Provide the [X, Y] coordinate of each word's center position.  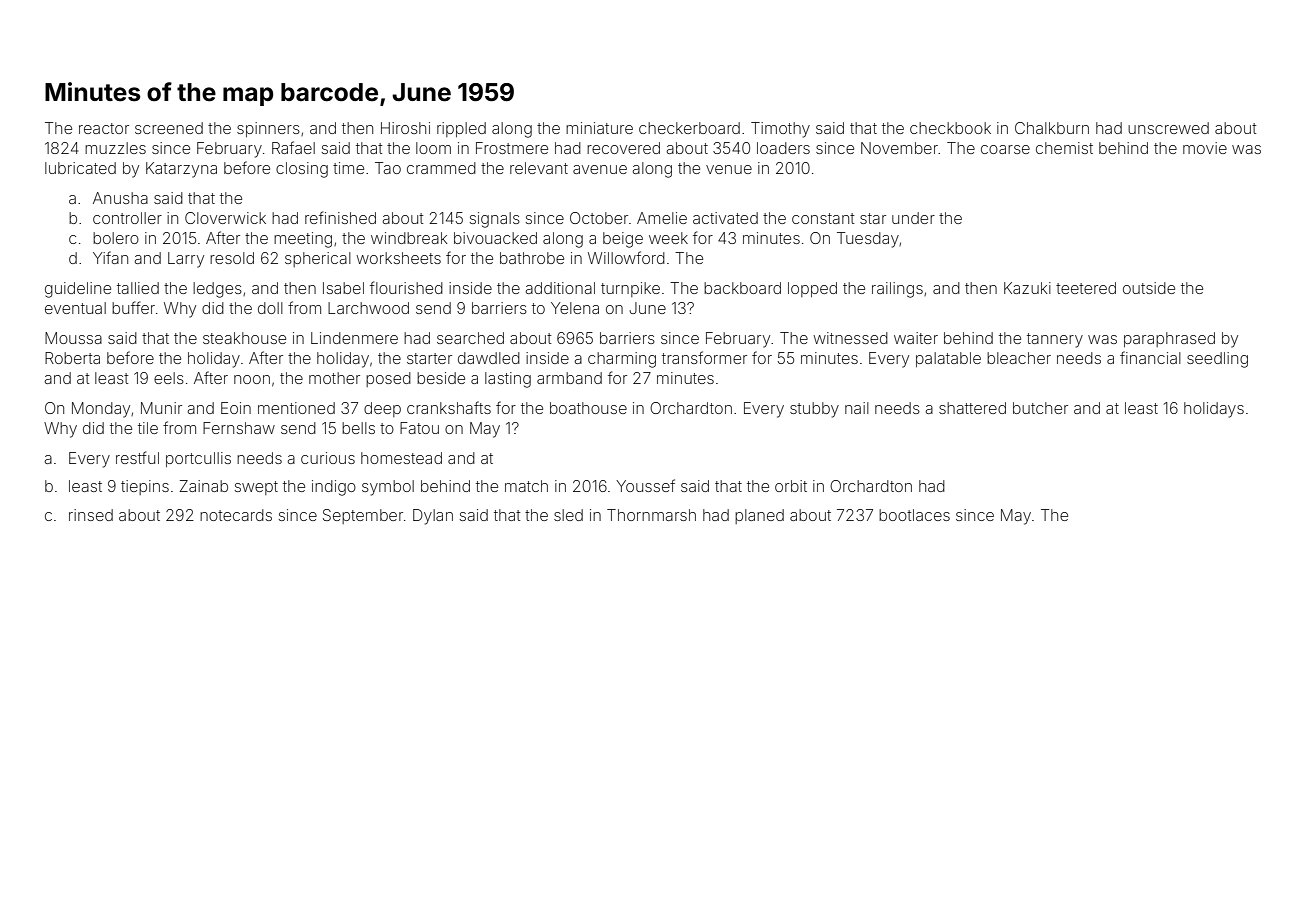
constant [823, 218]
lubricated [80, 168]
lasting [508, 380]
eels [169, 378]
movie [1205, 148]
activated [725, 218]
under [913, 218]
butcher [1040, 408]
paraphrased [1169, 339]
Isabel [343, 288]
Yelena [575, 308]
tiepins [145, 487]
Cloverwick [225, 218]
